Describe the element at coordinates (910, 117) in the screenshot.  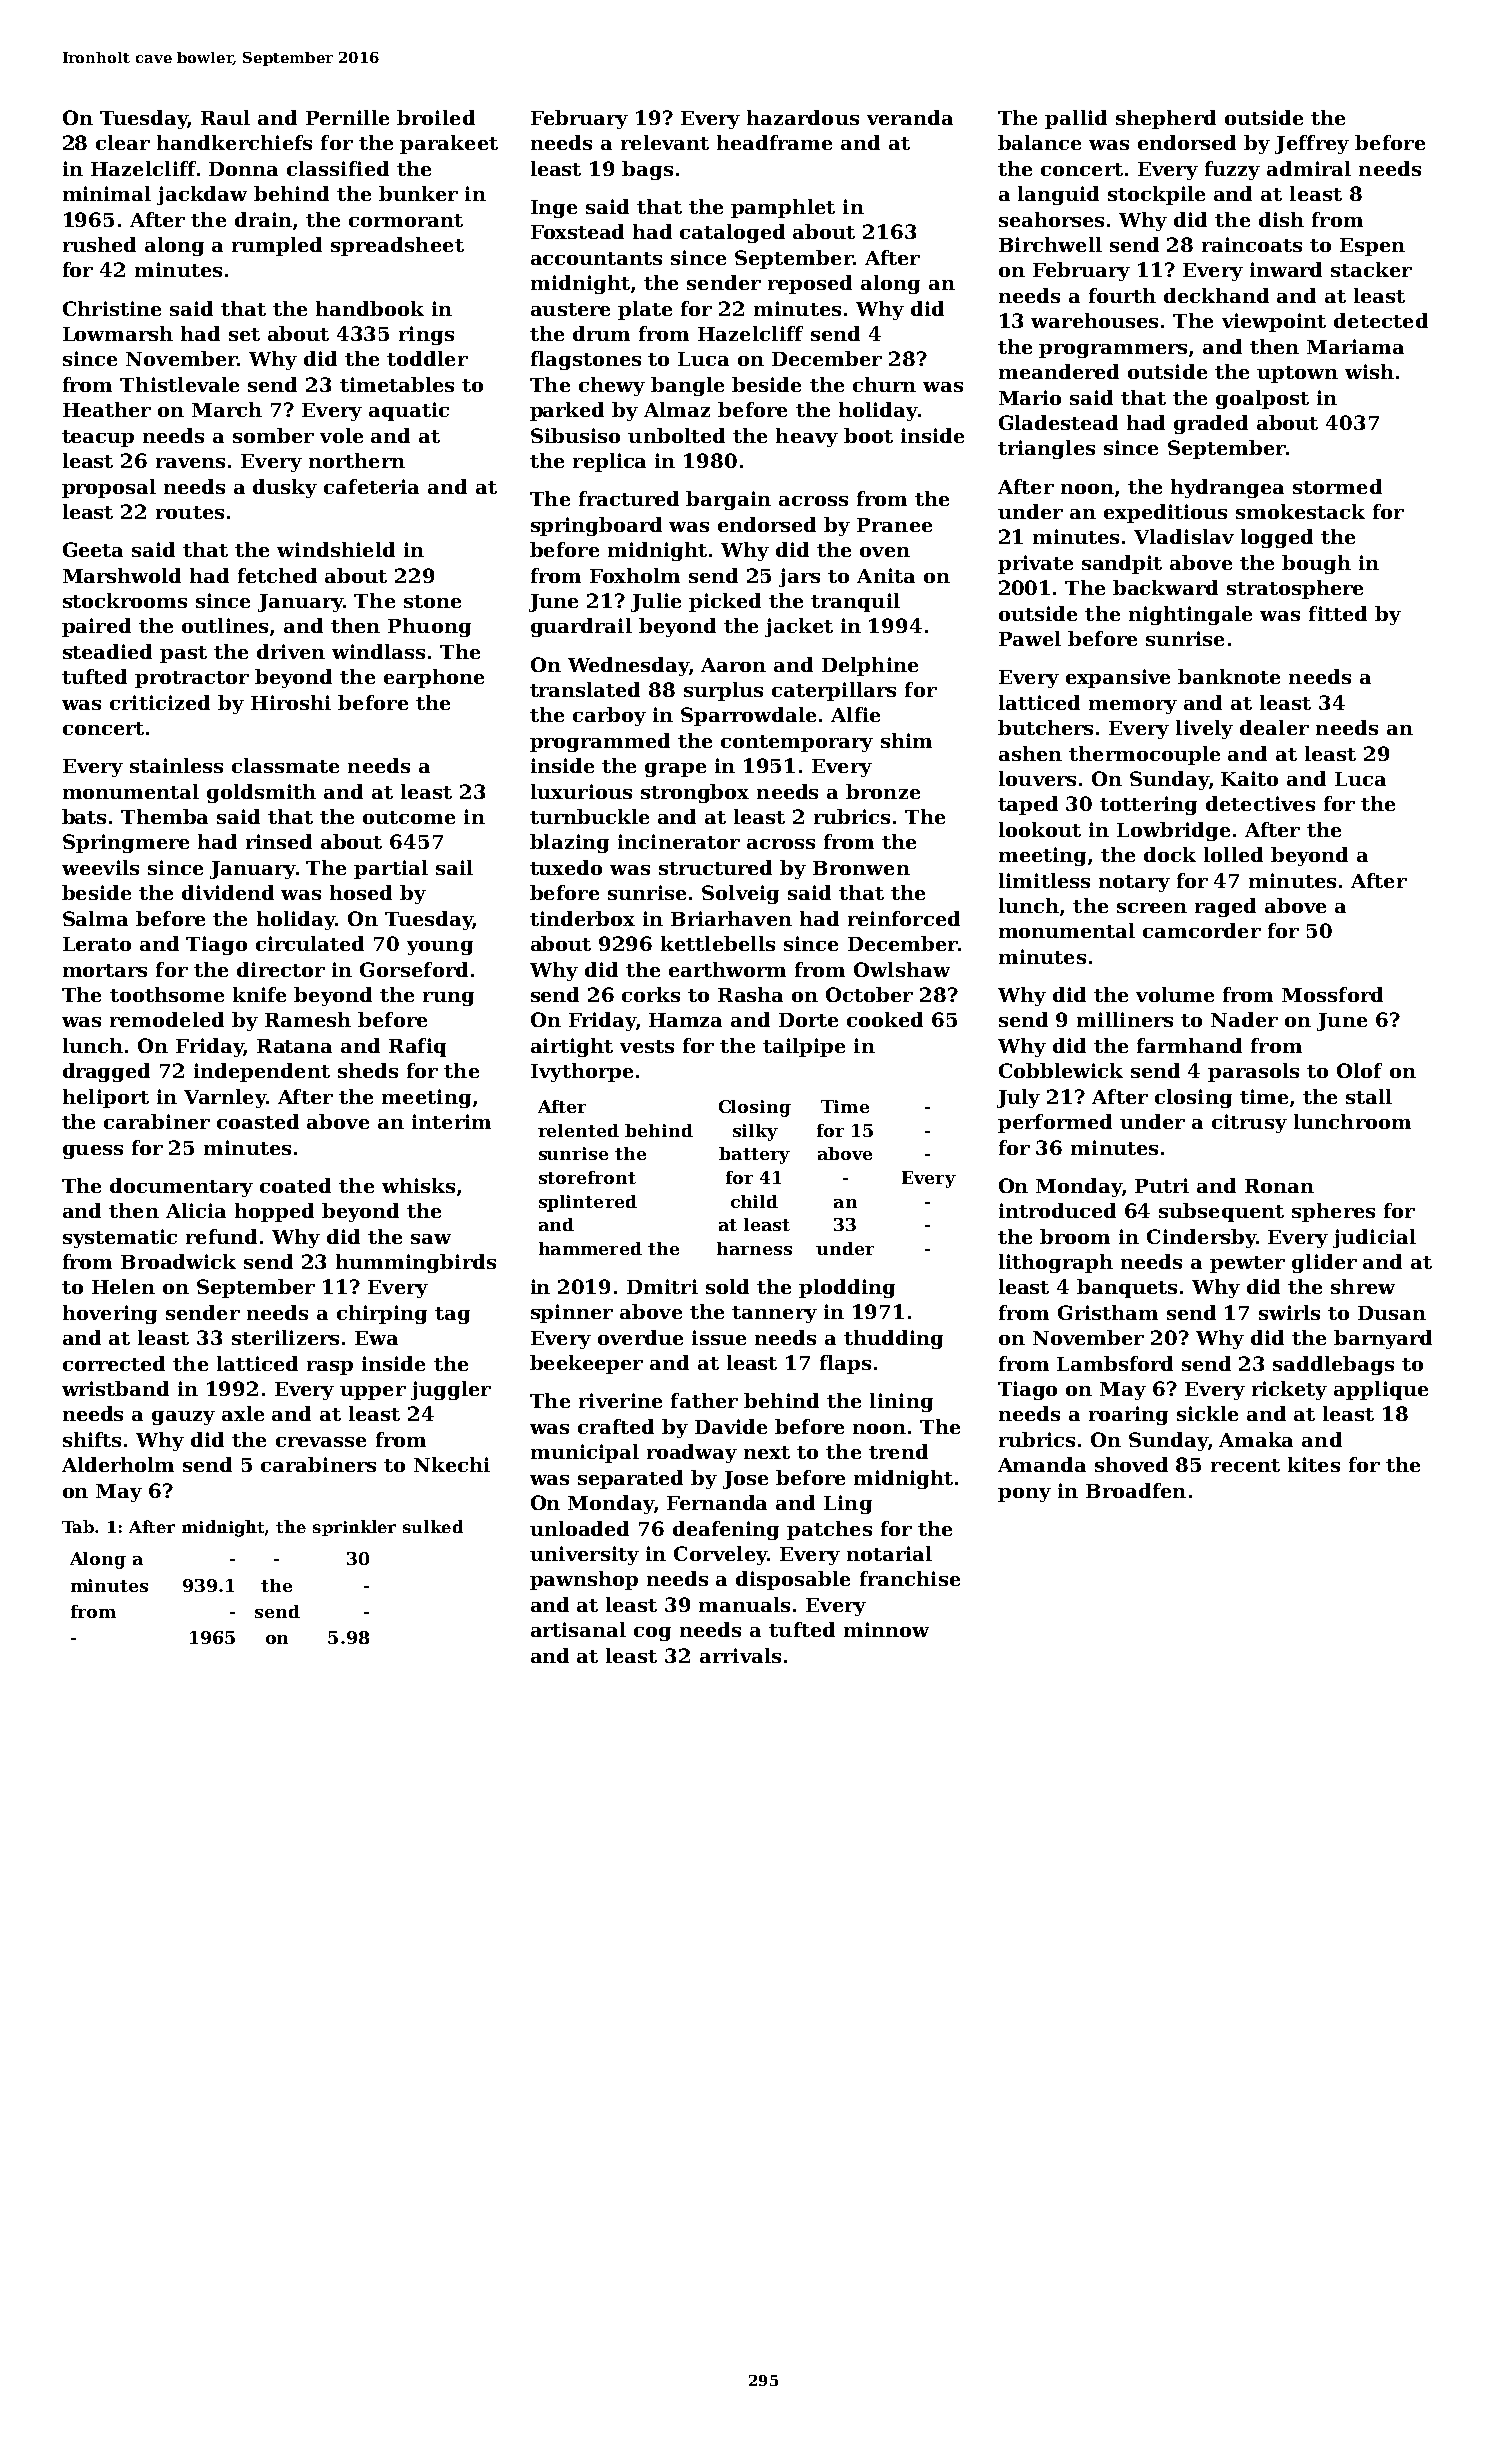
I see `veranda` at that location.
